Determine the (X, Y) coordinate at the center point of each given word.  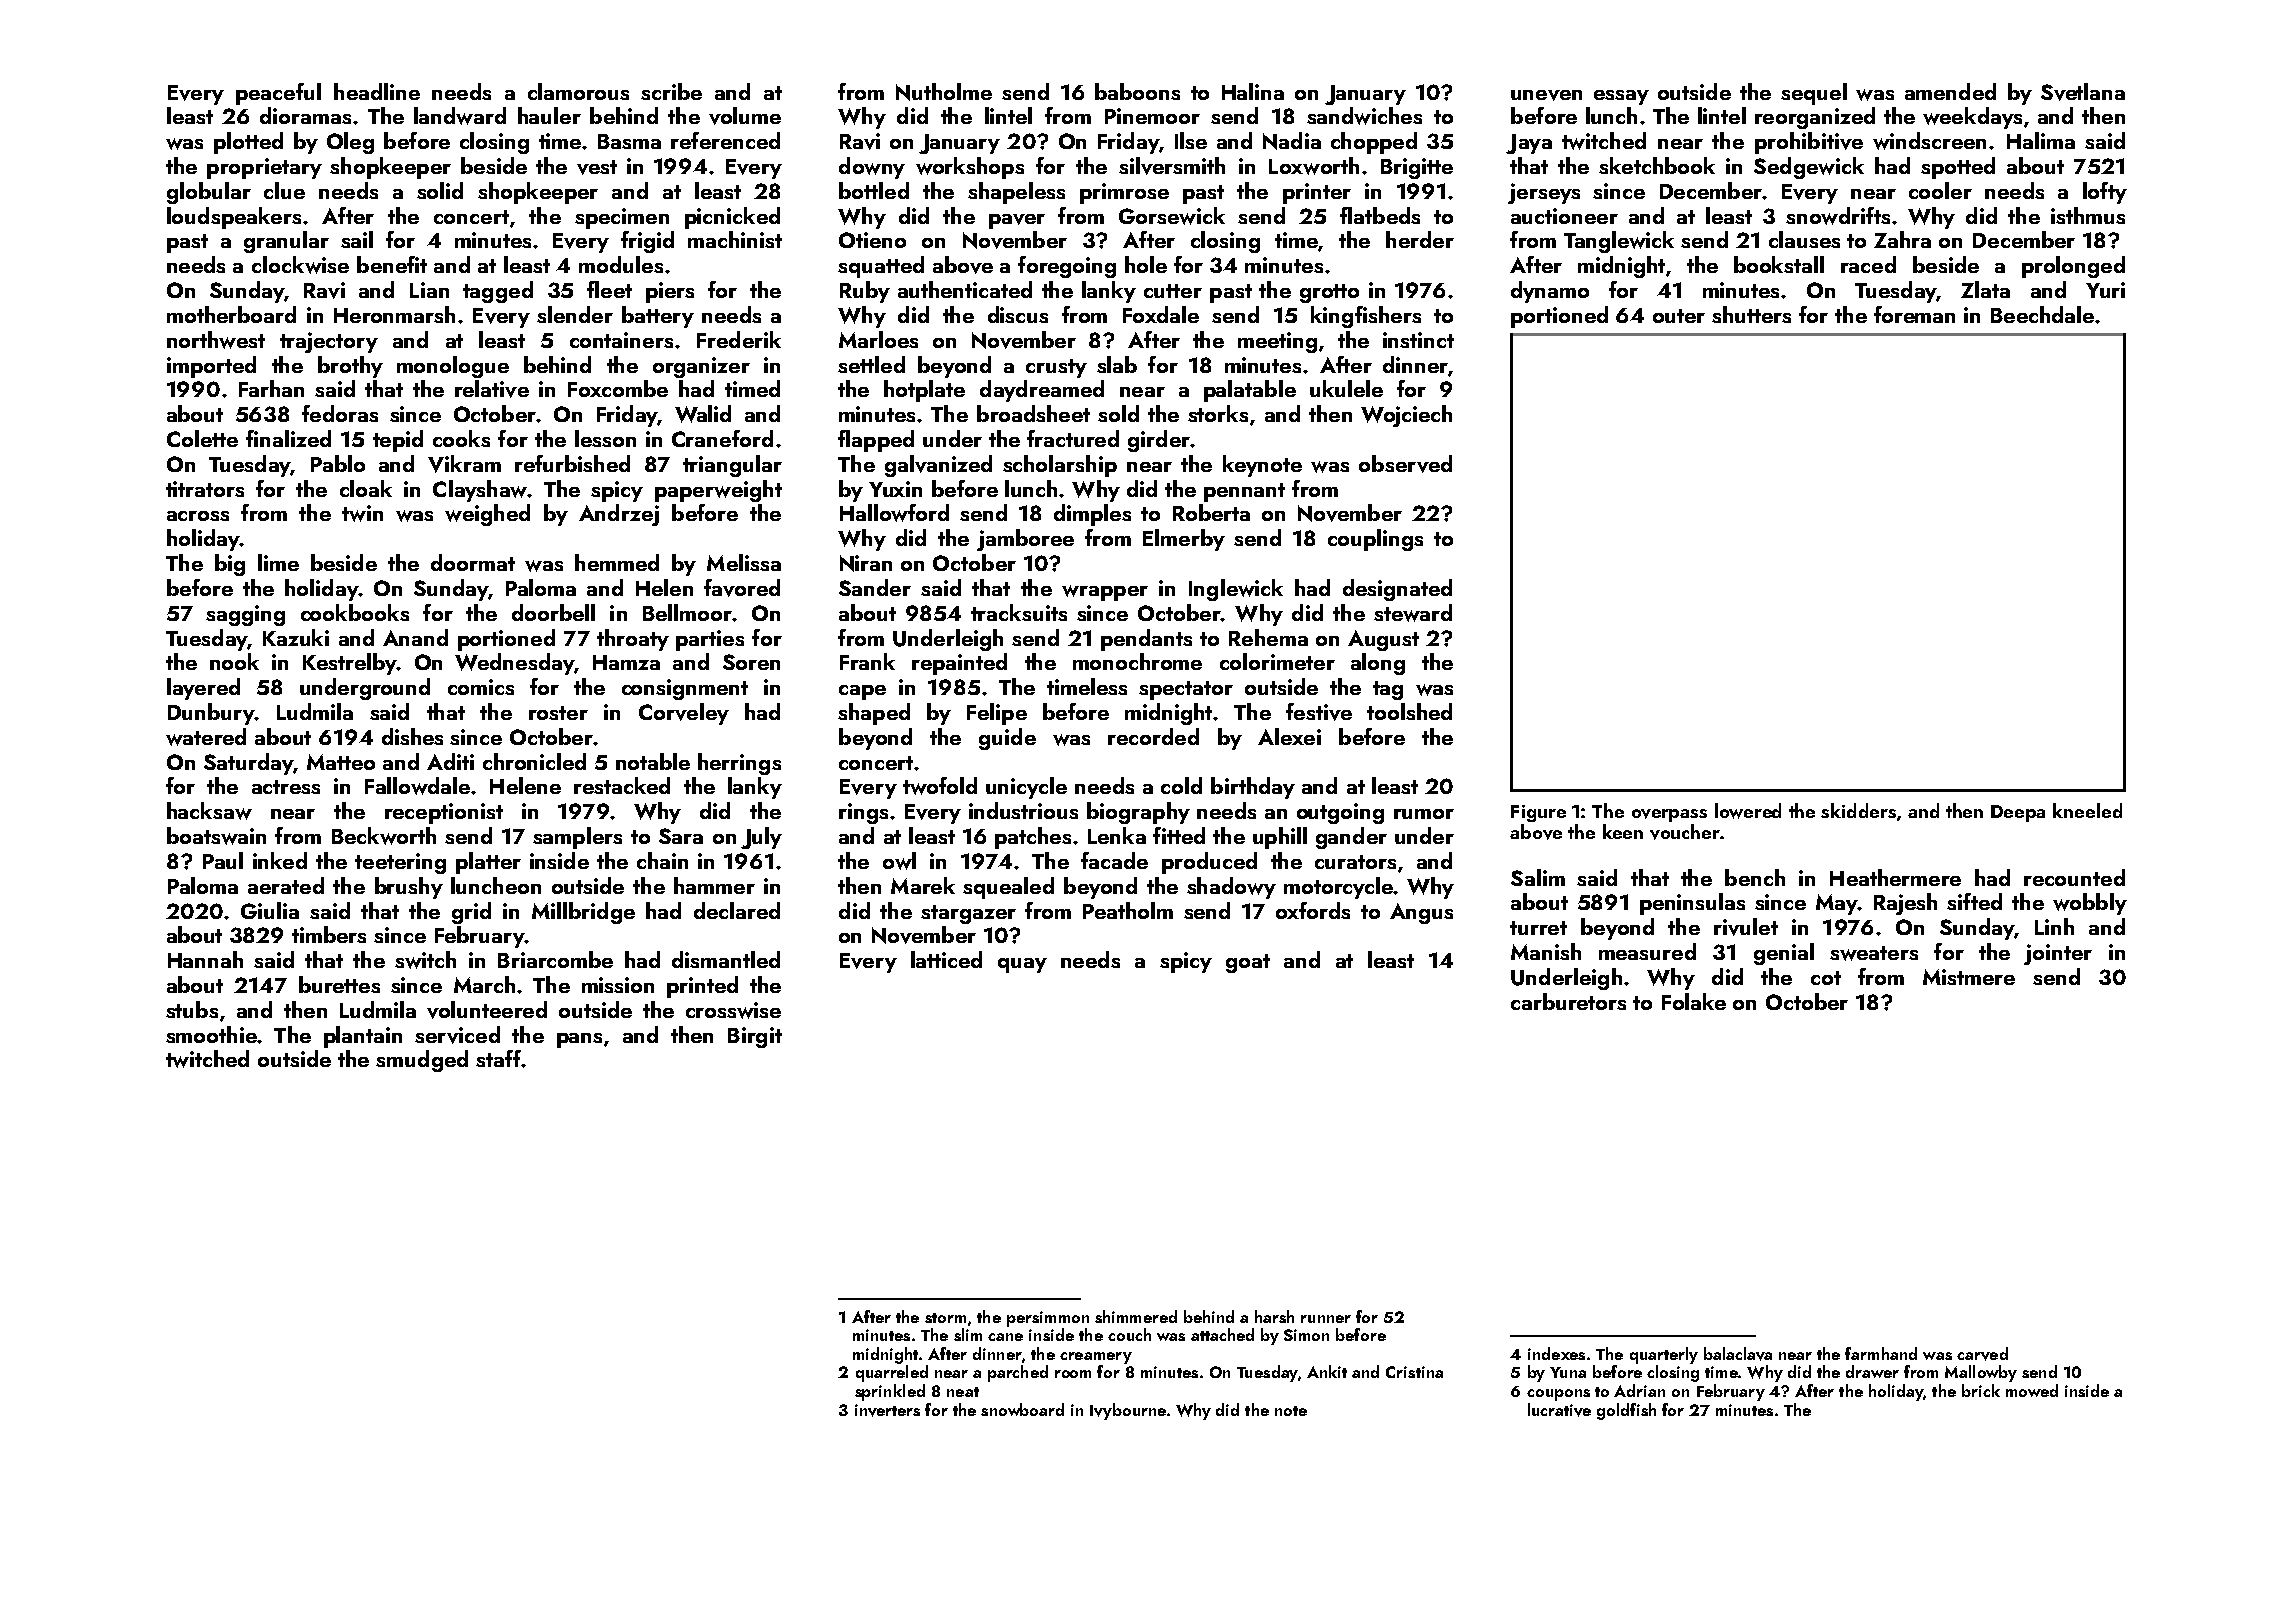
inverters (887, 1410)
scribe (671, 91)
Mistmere (1969, 977)
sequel (1814, 94)
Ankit (1327, 1371)
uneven (1546, 95)
